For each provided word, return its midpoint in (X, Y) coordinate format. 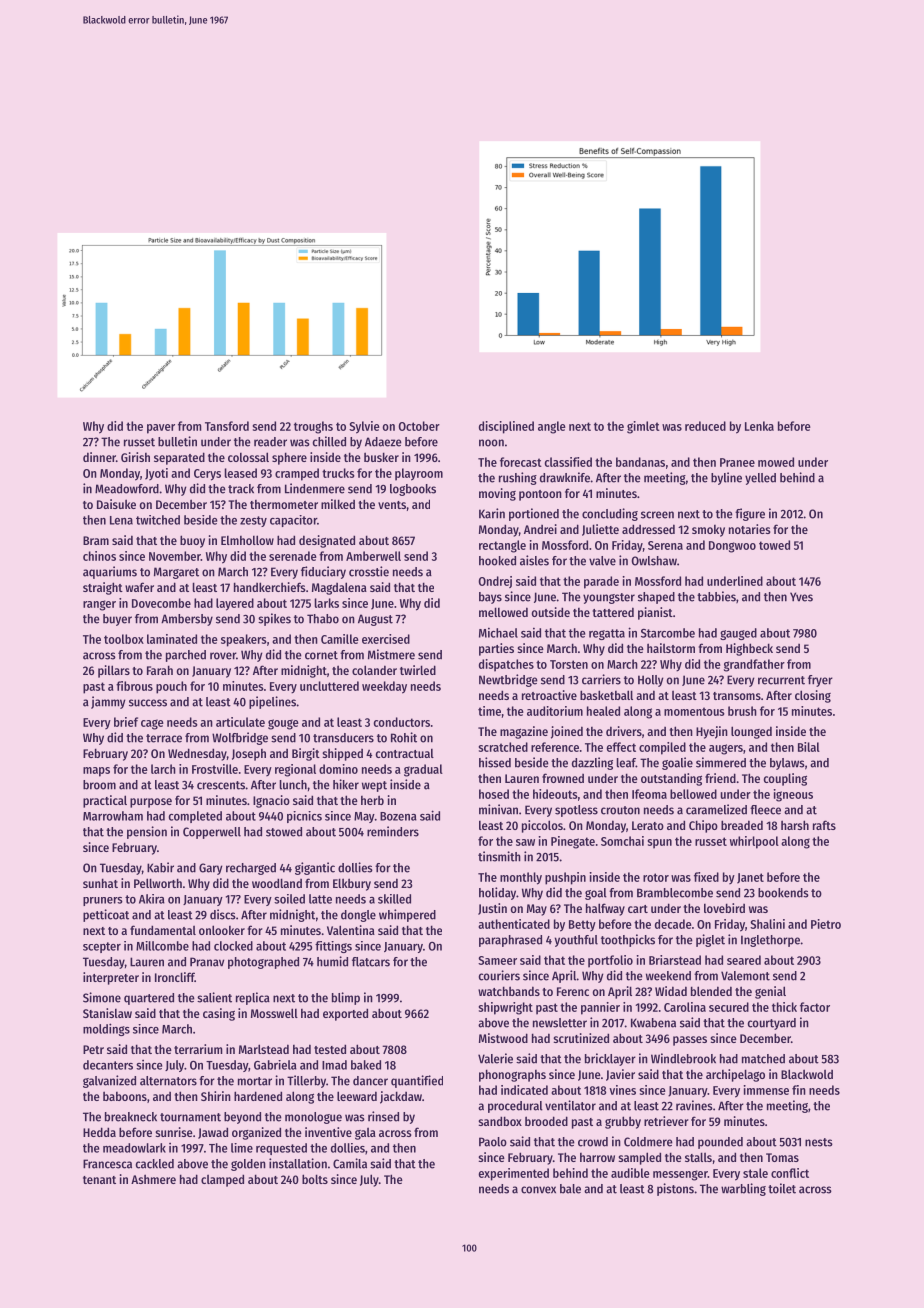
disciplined (506, 427)
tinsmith (499, 856)
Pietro (826, 924)
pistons (675, 1189)
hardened (258, 1096)
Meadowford (127, 489)
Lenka (759, 426)
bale (570, 1189)
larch (163, 769)
